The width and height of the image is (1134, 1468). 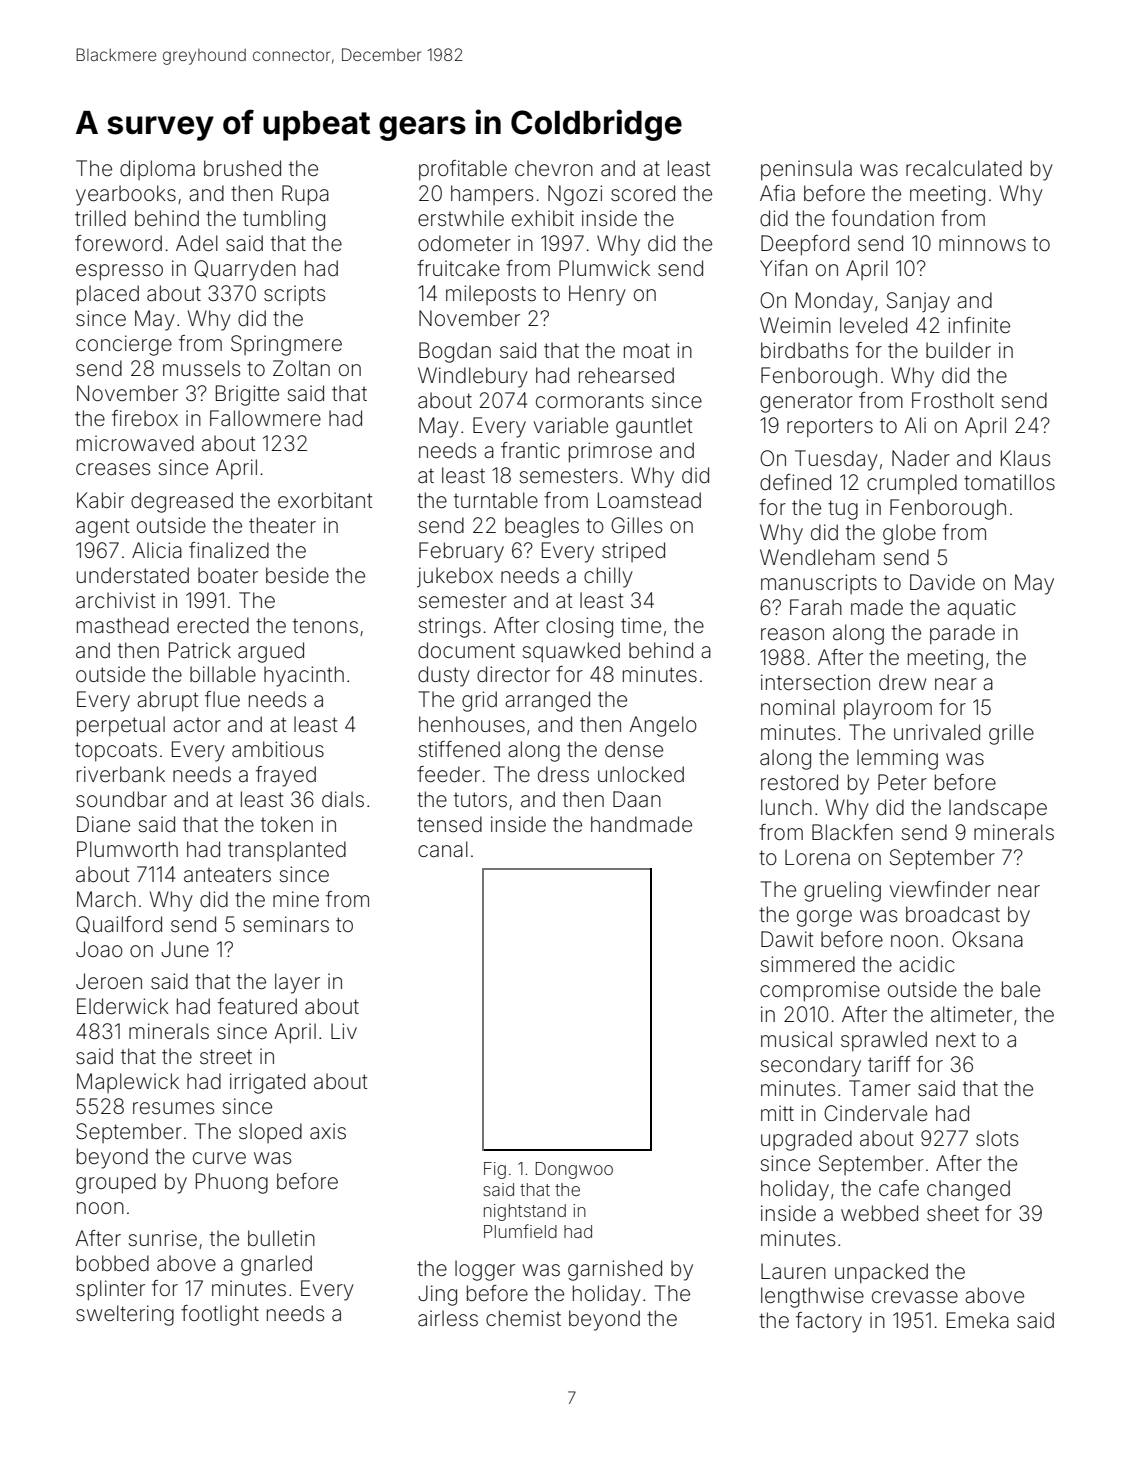 I want to click on Oksana, so click(x=987, y=939).
